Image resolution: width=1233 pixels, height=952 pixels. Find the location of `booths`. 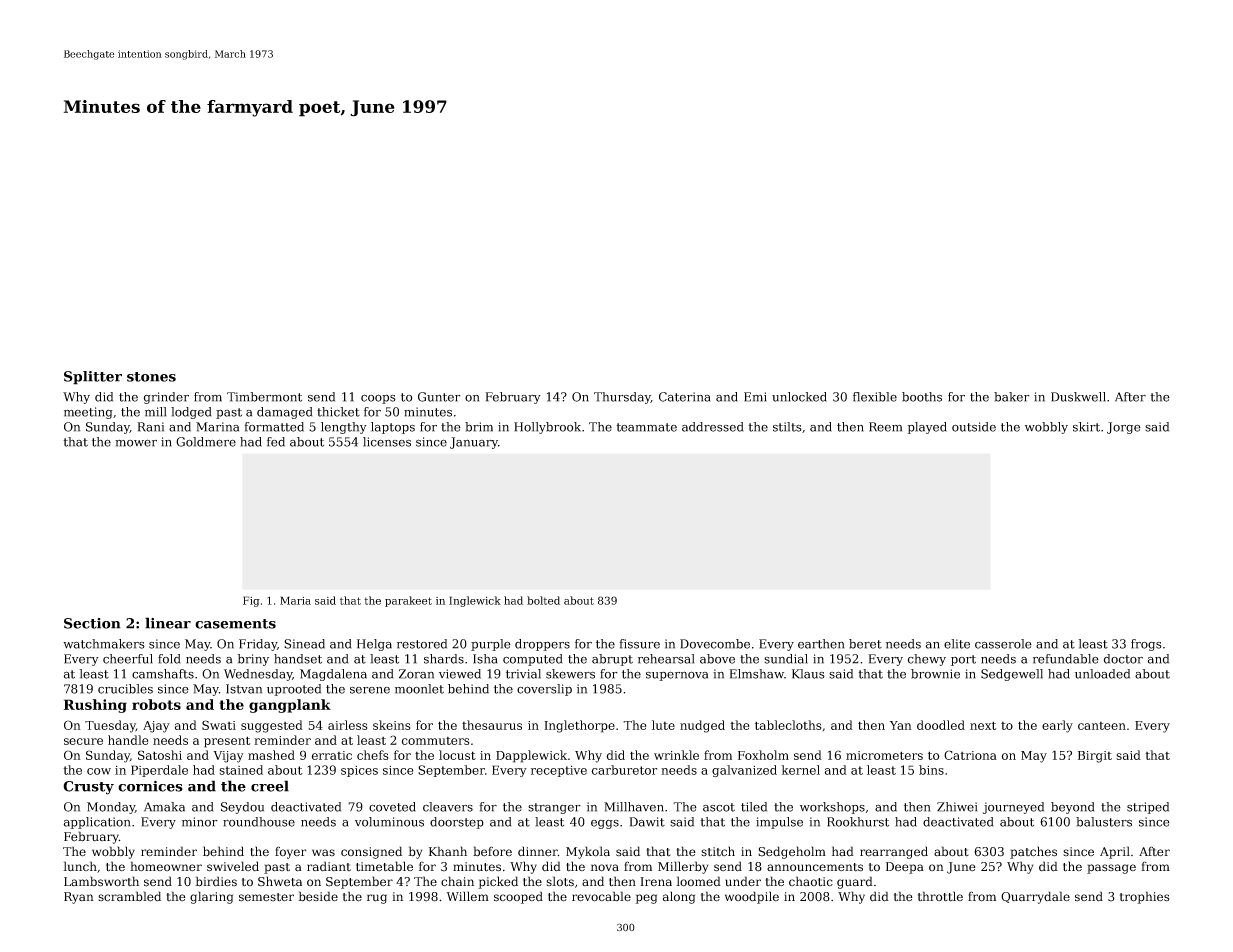

booths is located at coordinates (922, 397).
